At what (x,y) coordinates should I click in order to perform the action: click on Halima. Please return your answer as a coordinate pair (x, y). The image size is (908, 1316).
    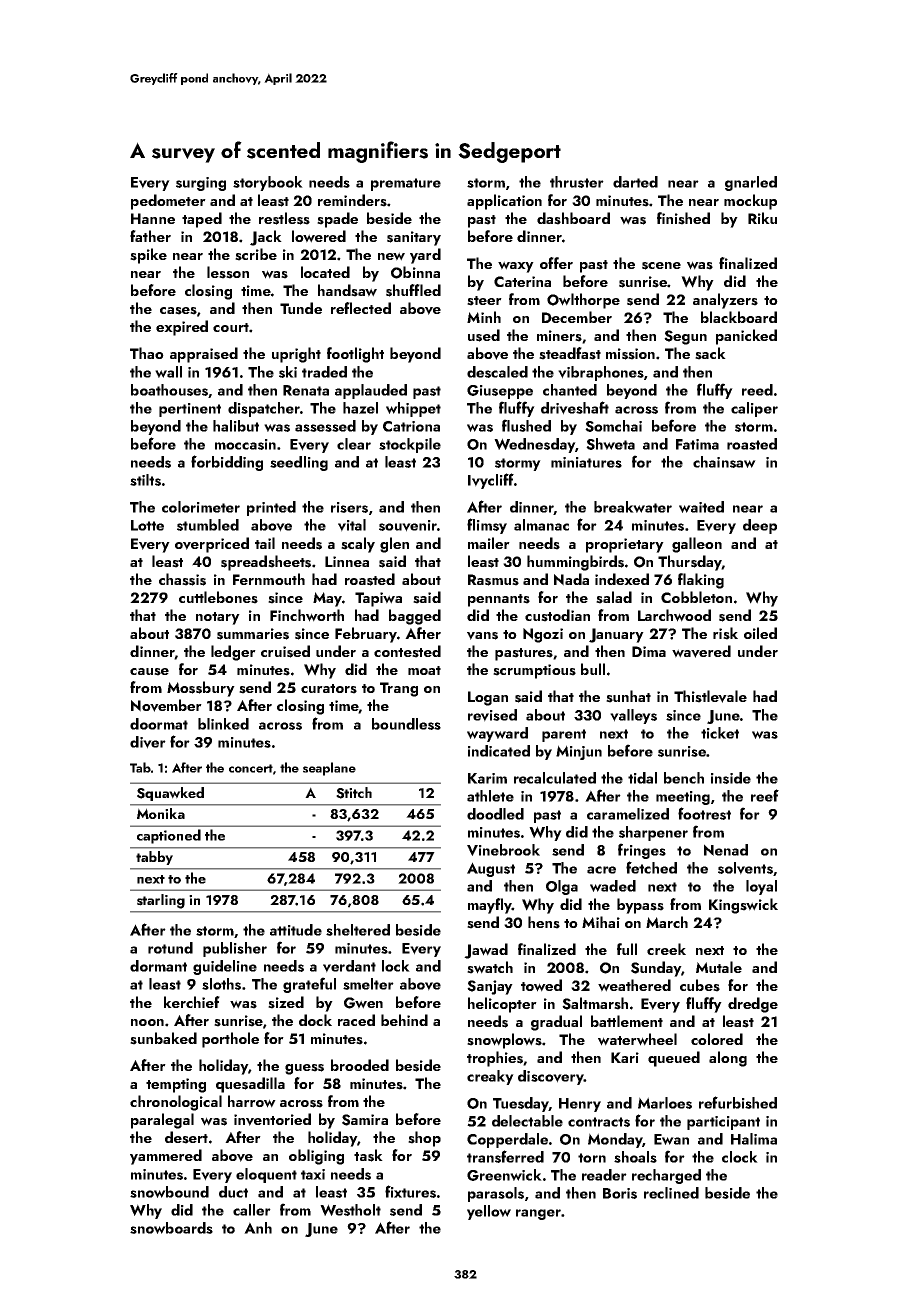
    Looking at the image, I should click on (754, 1139).
